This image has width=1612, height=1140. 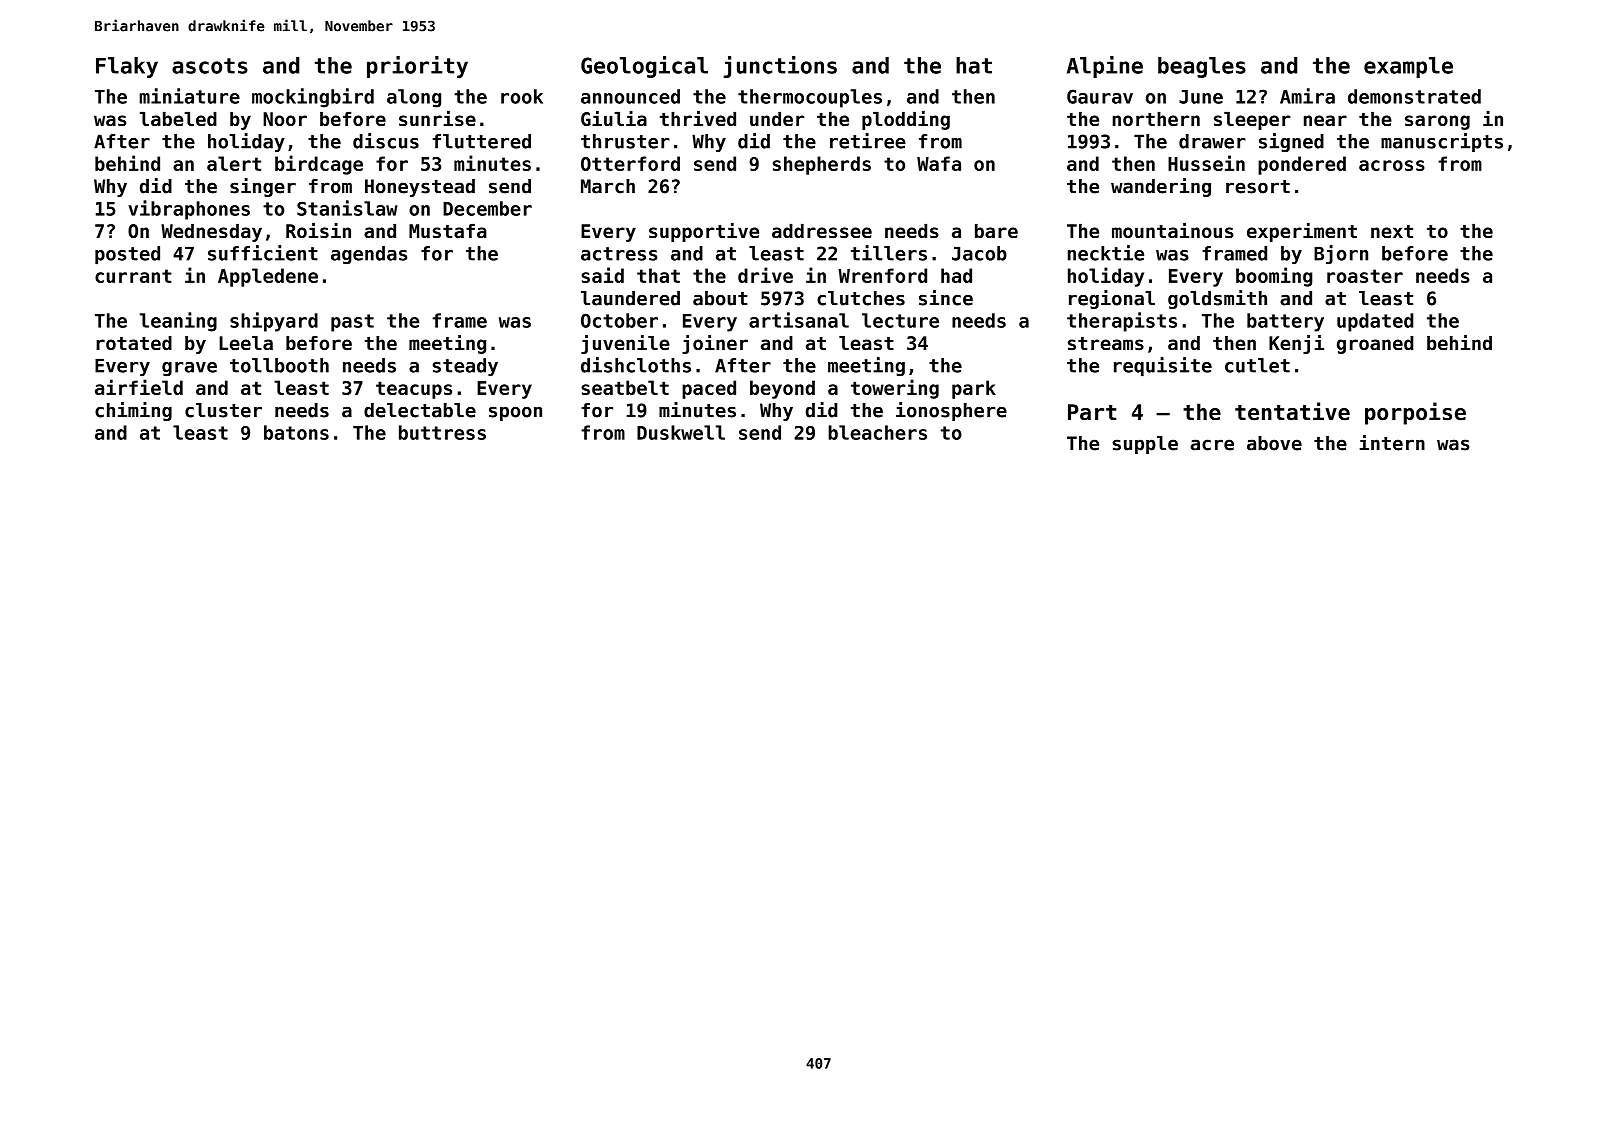 I want to click on ionosphere, so click(x=951, y=411).
